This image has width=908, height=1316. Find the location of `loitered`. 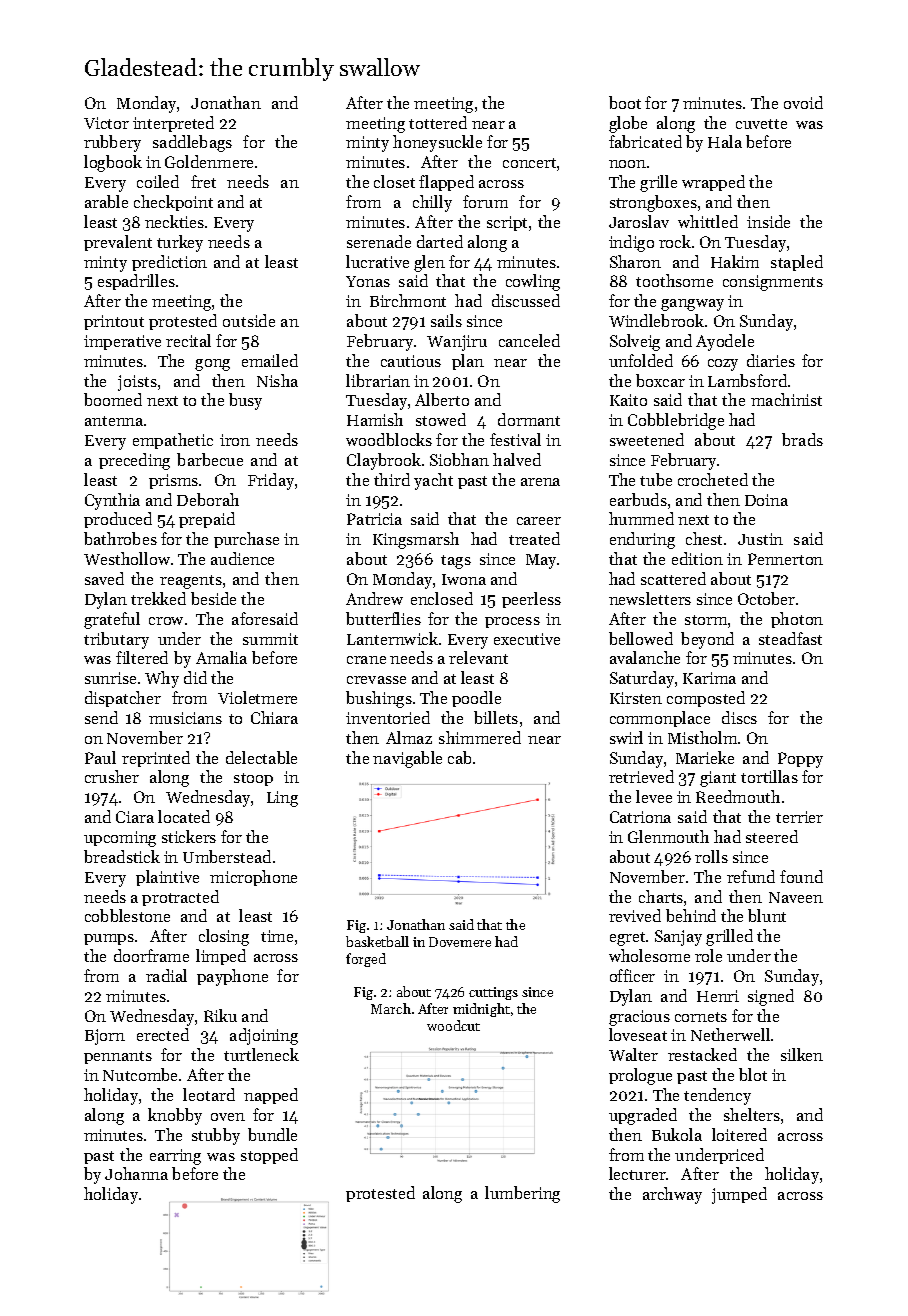

loitered is located at coordinates (739, 1134).
